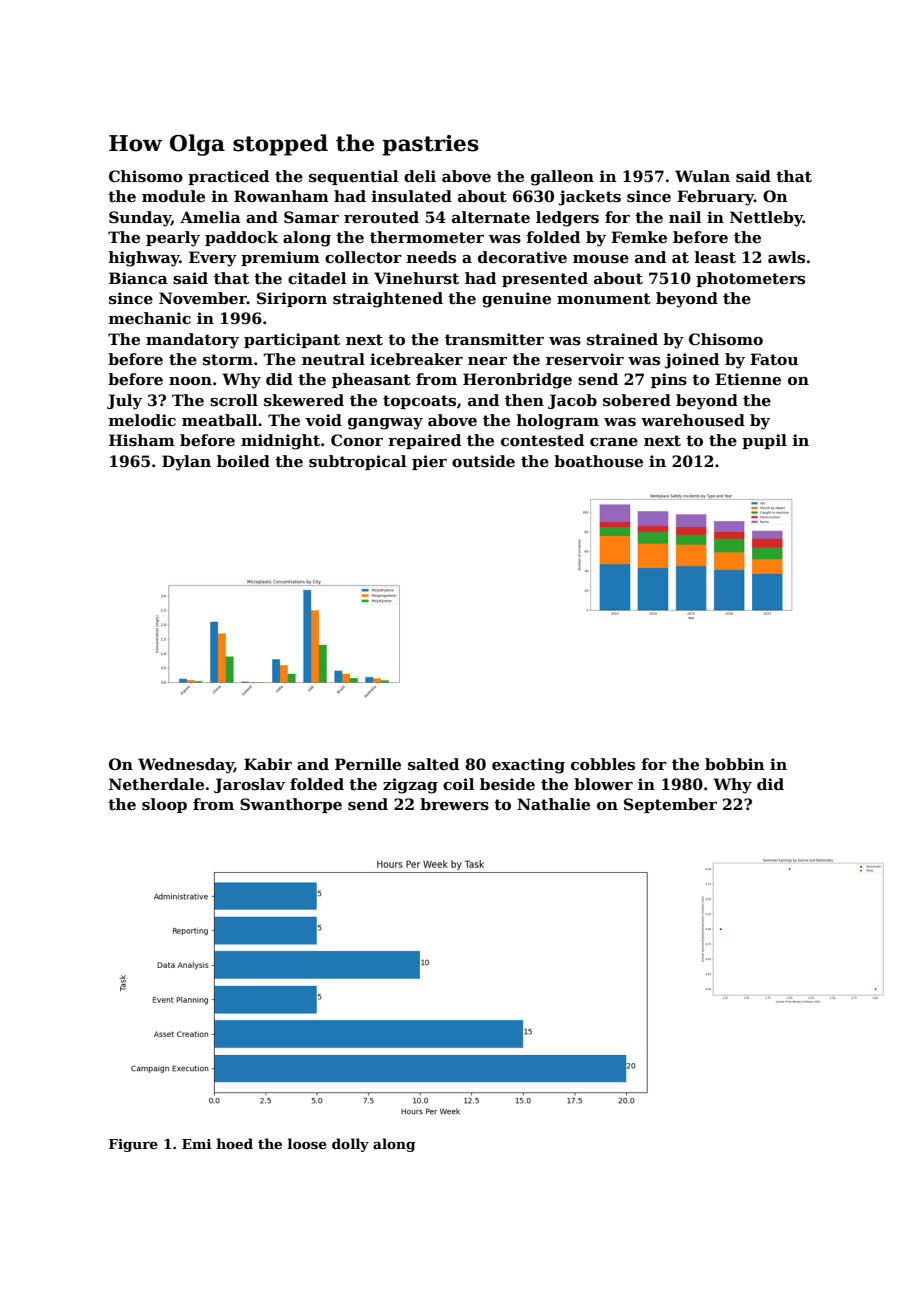 The height and width of the screenshot is (1311, 924). Describe the element at coordinates (333, 359) in the screenshot. I see `neutral` at that location.
